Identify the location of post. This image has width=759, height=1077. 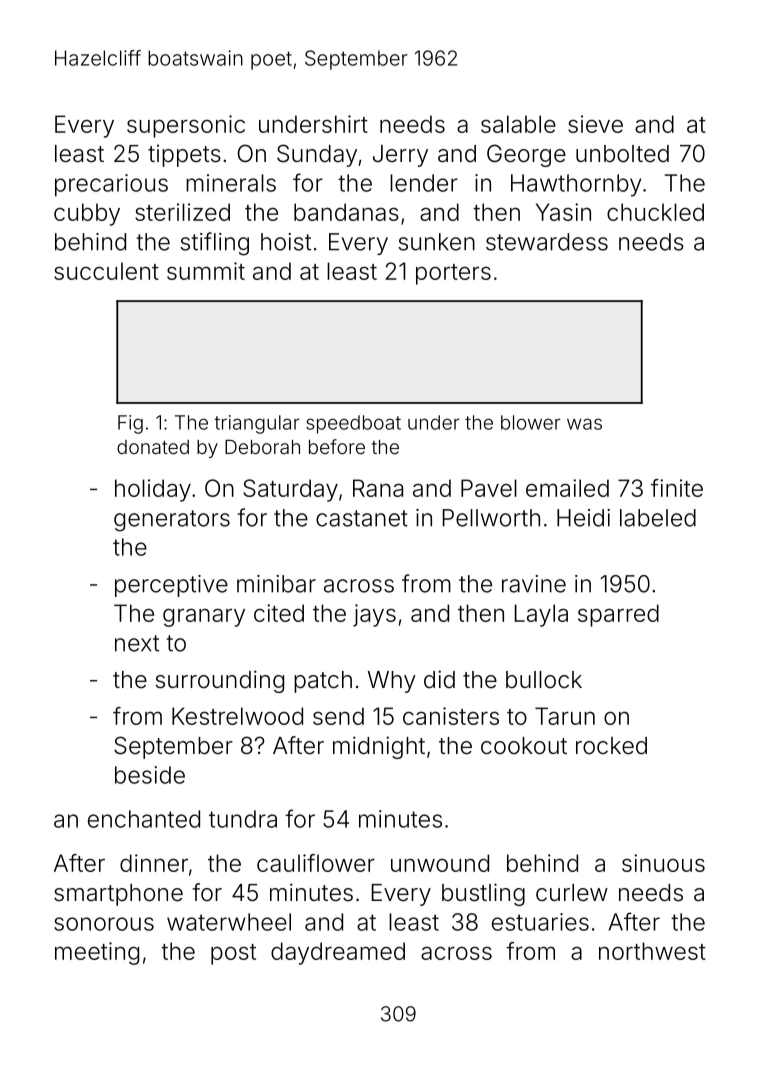
(233, 954).
